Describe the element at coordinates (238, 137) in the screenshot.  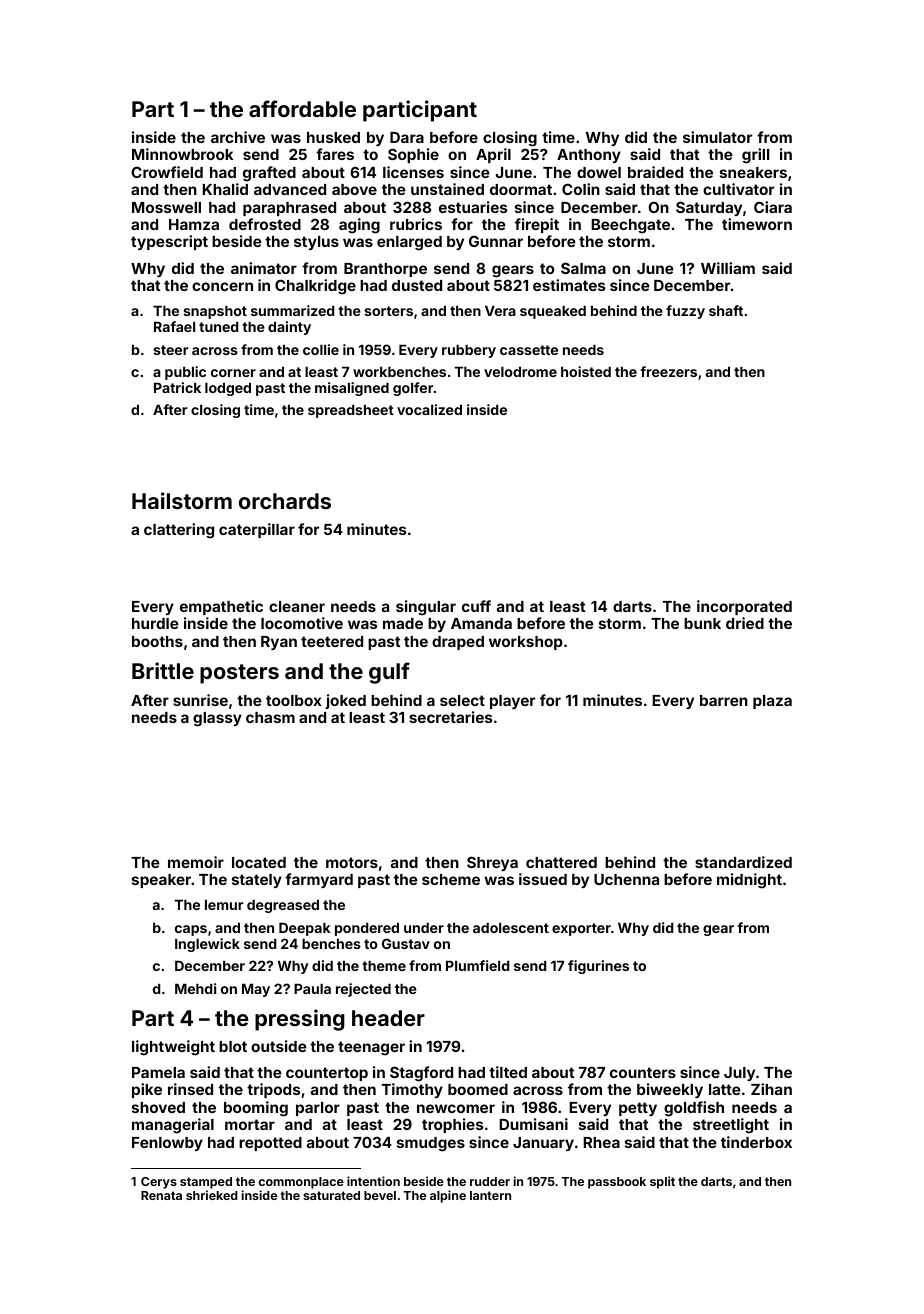
I see `archive` at that location.
